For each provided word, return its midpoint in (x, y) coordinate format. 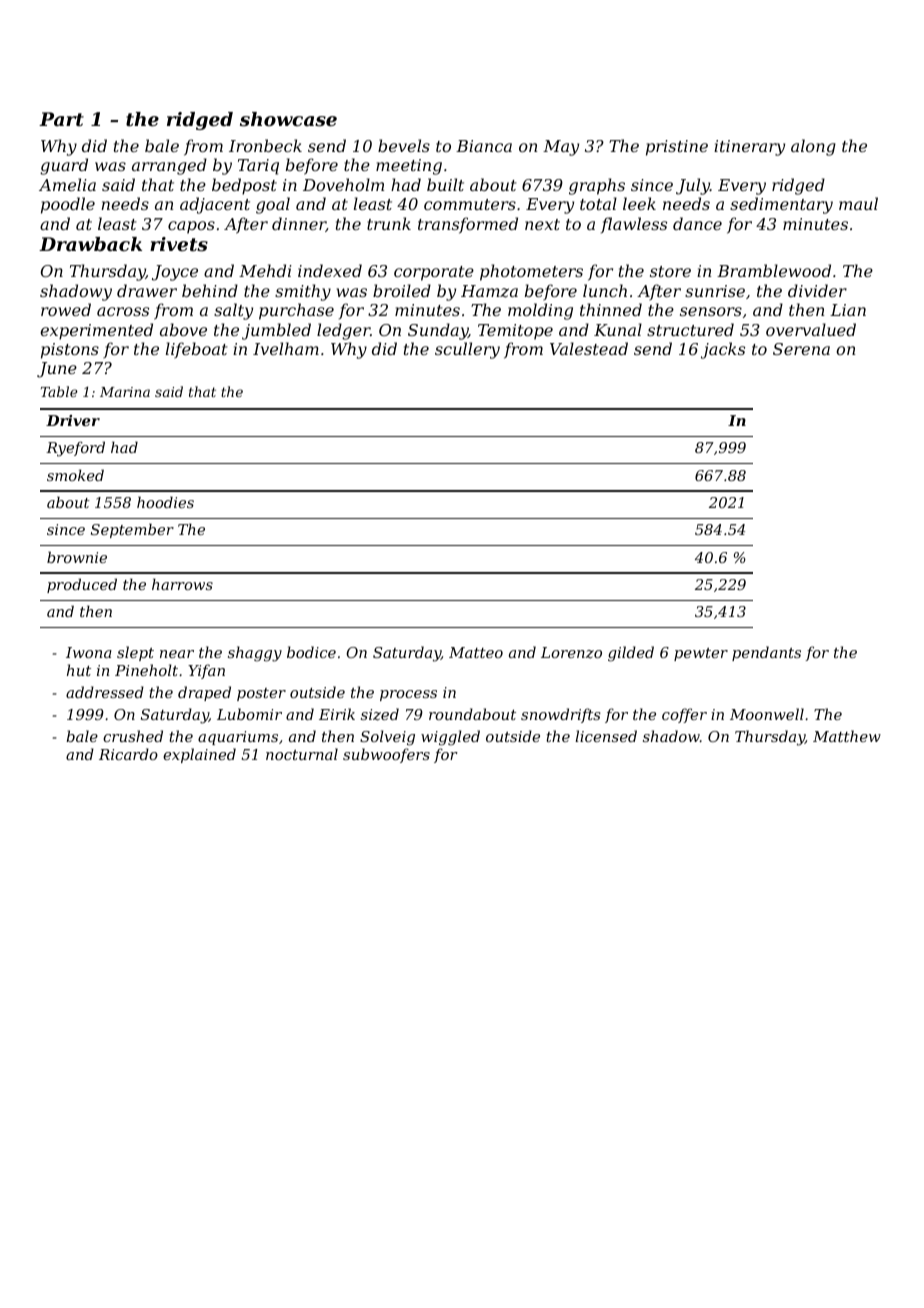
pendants (766, 653)
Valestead (589, 348)
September (132, 530)
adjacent (215, 205)
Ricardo (128, 754)
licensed (606, 736)
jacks (723, 350)
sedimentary (781, 205)
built (445, 184)
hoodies (165, 502)
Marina (125, 392)
